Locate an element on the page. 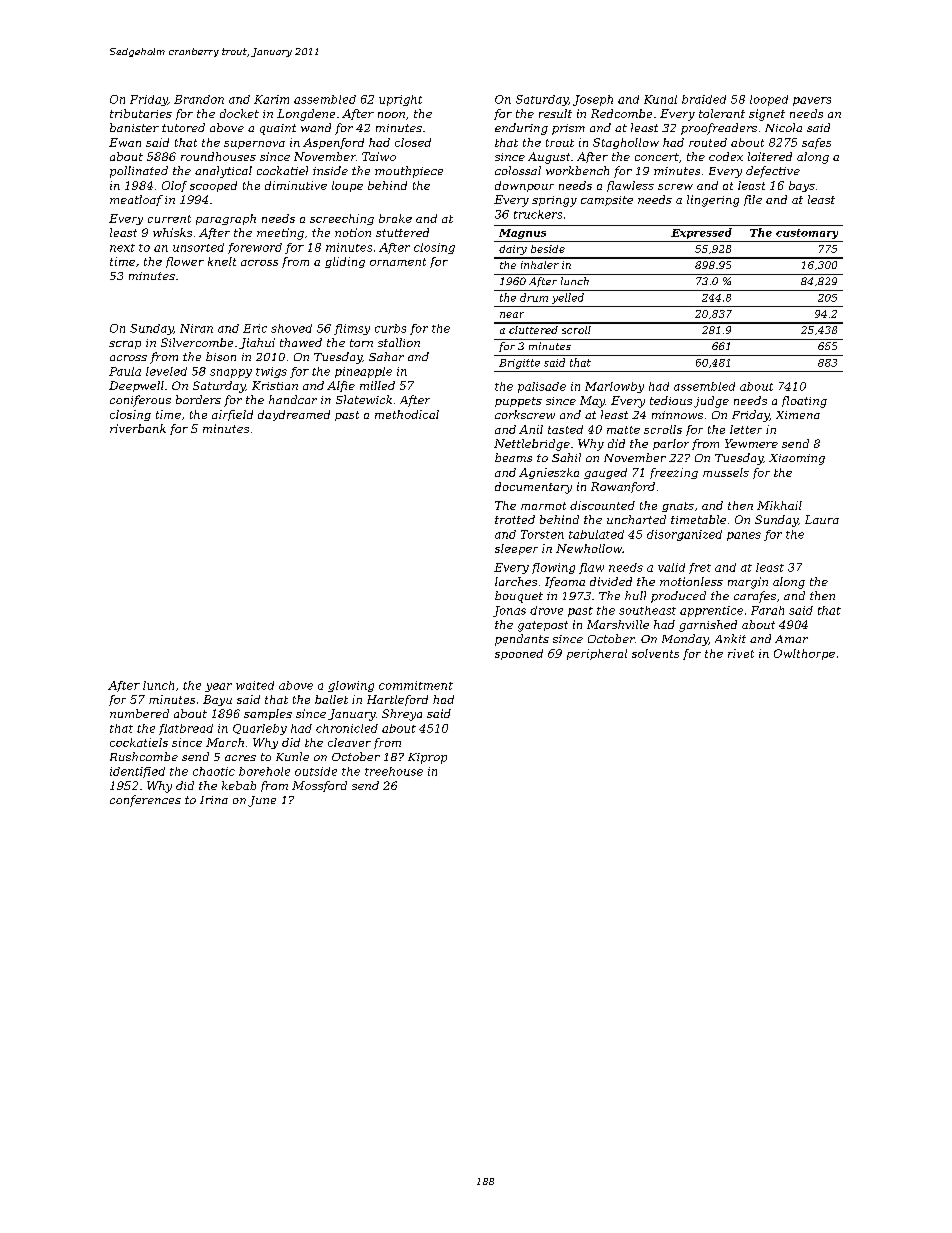 Image resolution: width=952 pixels, height=1233 pixels. Karim is located at coordinates (271, 99).
